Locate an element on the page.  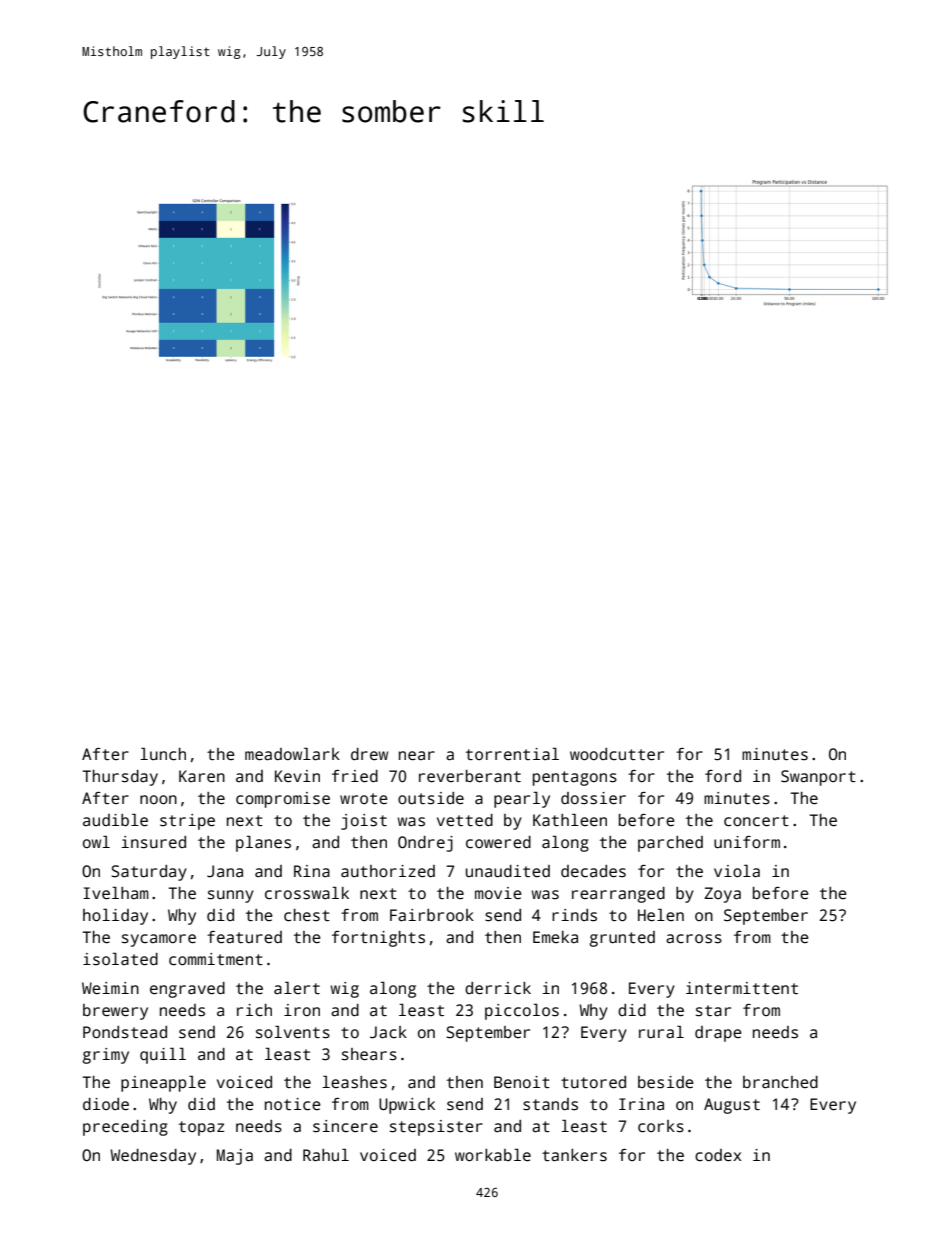
Ondrej is located at coordinates (425, 844).
